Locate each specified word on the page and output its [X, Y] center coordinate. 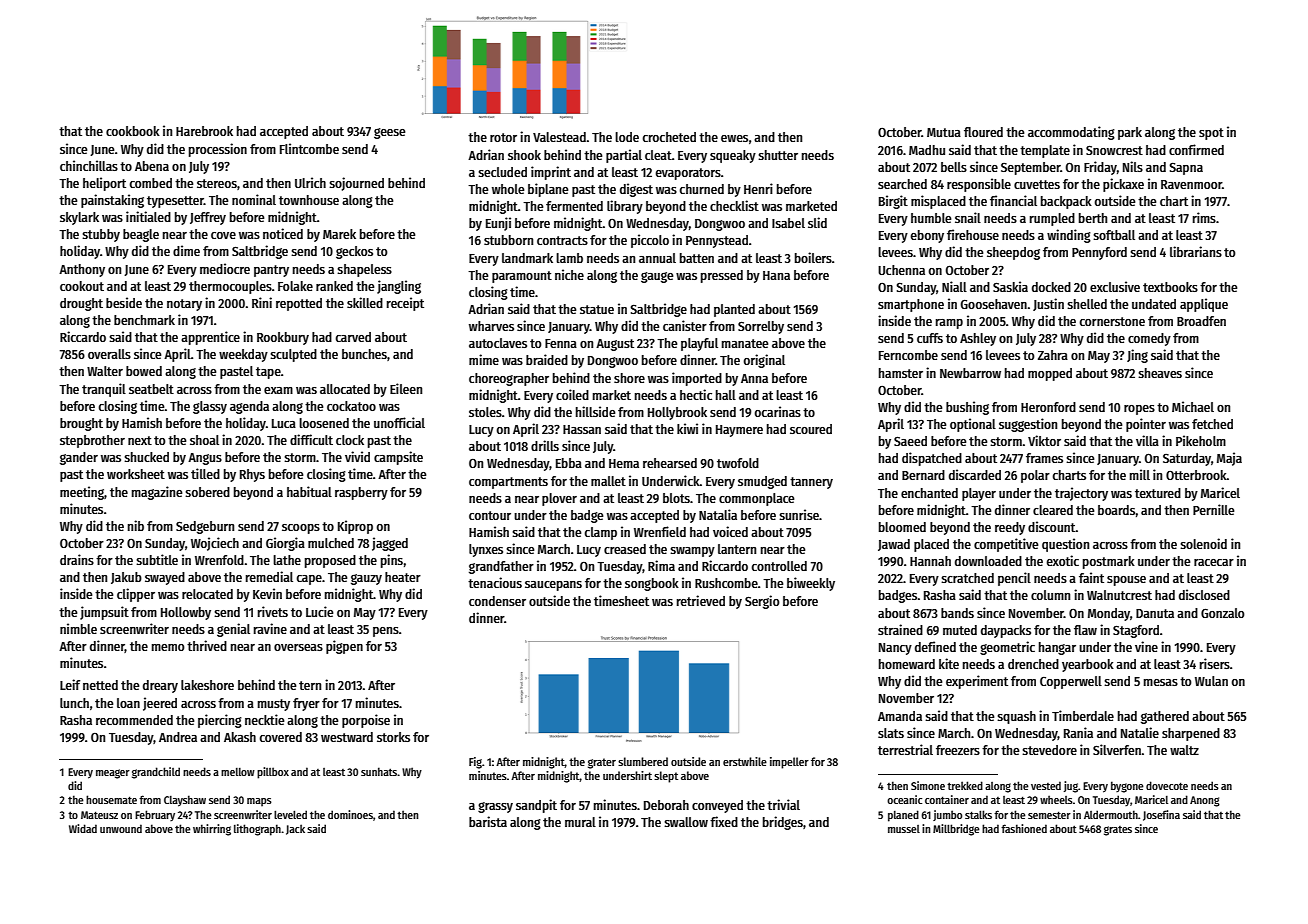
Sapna [1186, 168]
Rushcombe [726, 583]
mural [580, 822]
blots [676, 498]
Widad [83, 828]
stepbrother [92, 441]
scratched [967, 578]
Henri [758, 188]
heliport [104, 184]
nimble [78, 628]
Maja [1229, 459]
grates [1118, 831]
